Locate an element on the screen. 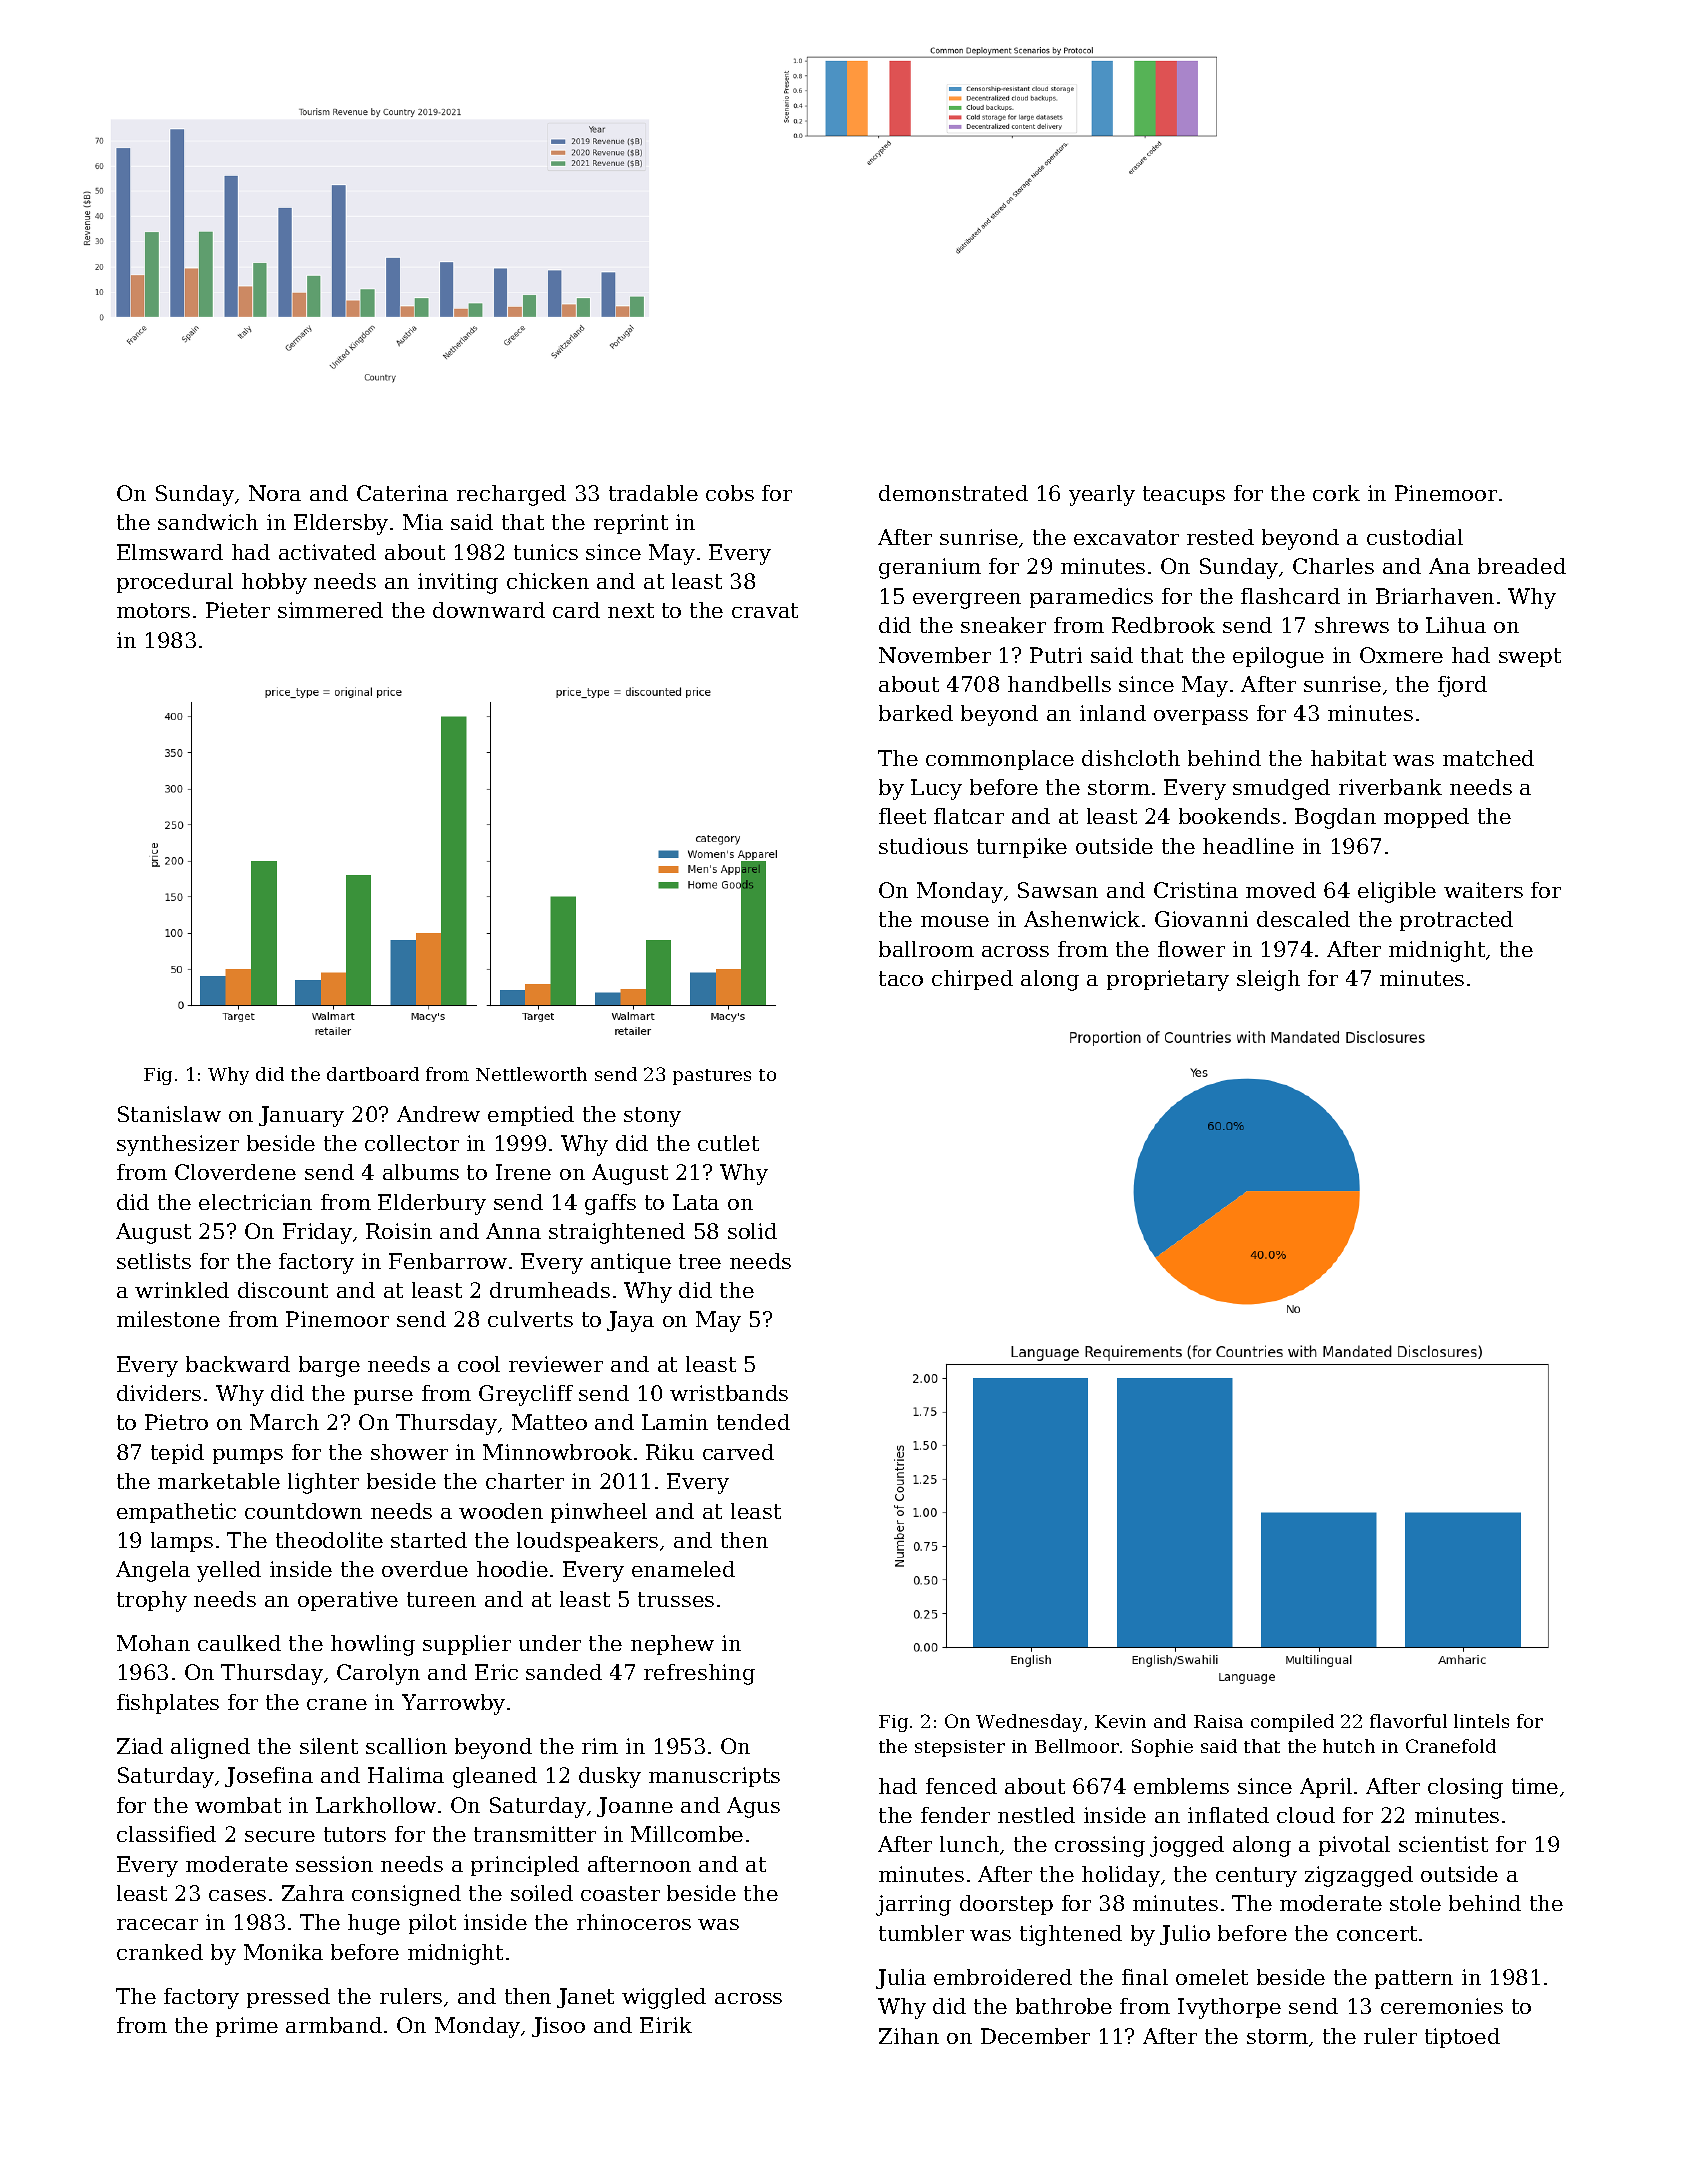 This screenshot has height=2178, width=1683. taco is located at coordinates (901, 978).
